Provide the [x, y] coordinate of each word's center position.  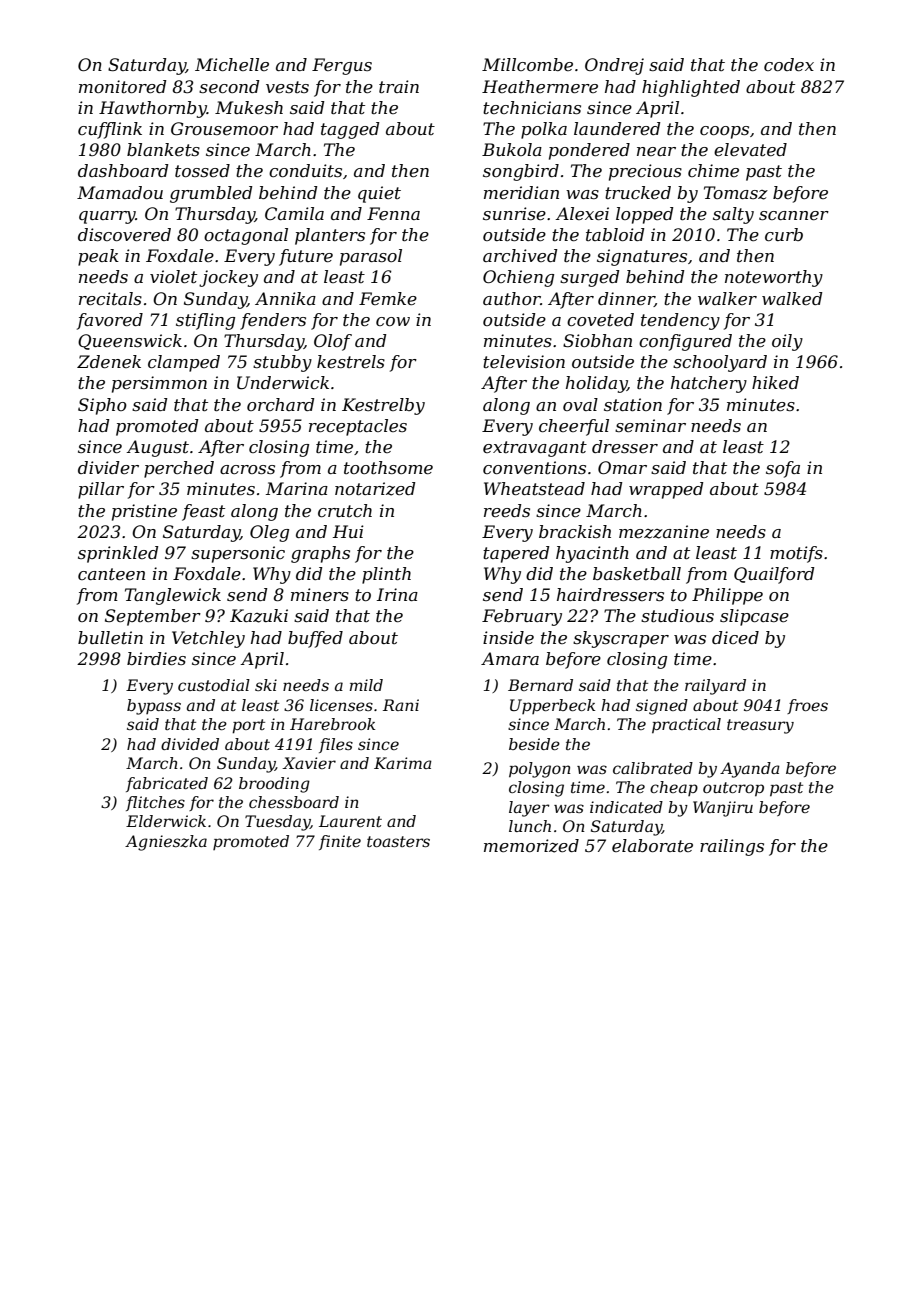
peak [98, 257]
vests [287, 87]
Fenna [393, 213]
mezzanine [664, 532]
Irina [397, 594]
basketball [637, 573]
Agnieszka [166, 843]
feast [203, 512]
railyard [715, 687]
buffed [315, 639]
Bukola [512, 149]
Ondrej [614, 66]
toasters [398, 841]
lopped [644, 215]
